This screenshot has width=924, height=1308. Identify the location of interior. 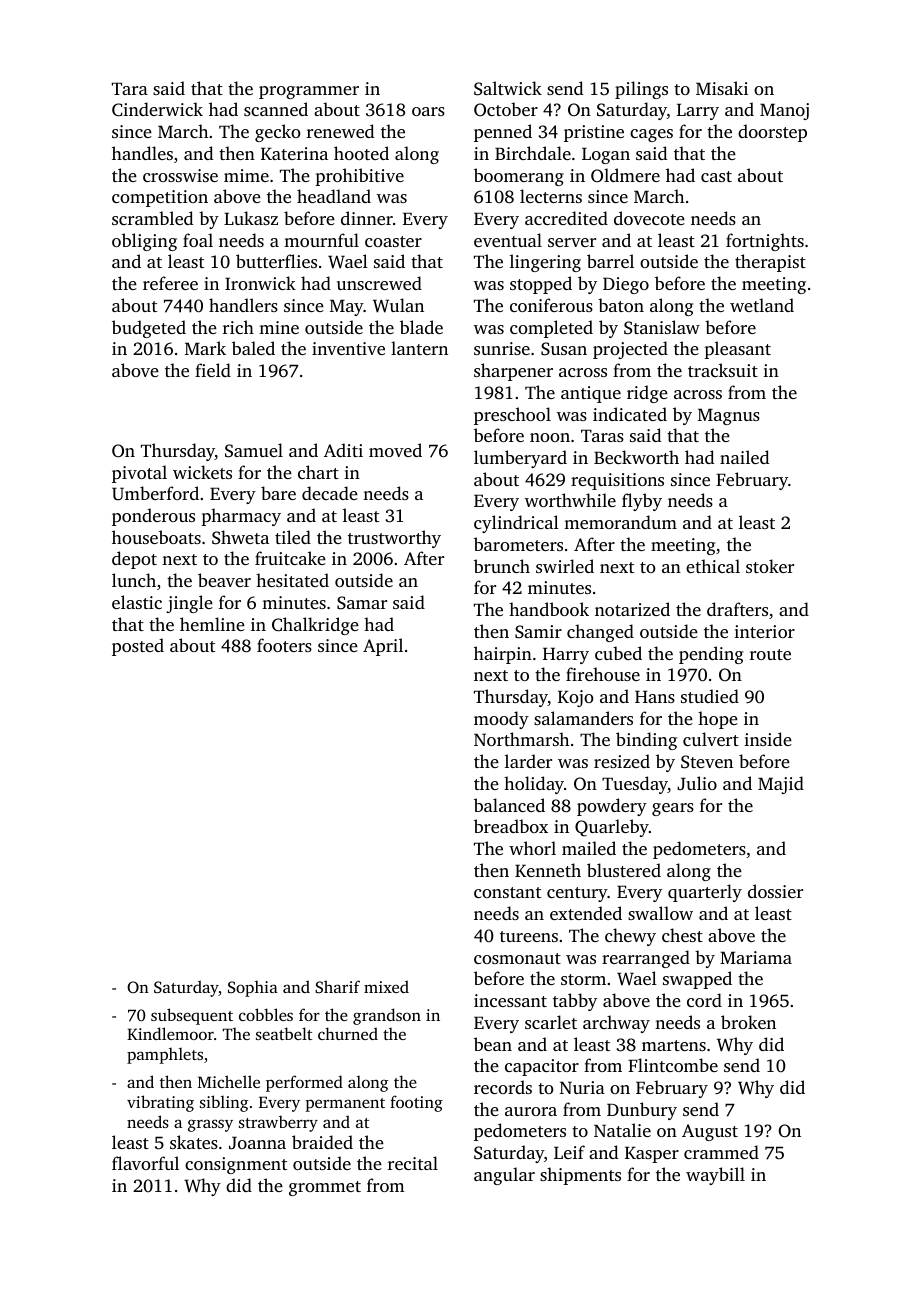
(764, 631).
